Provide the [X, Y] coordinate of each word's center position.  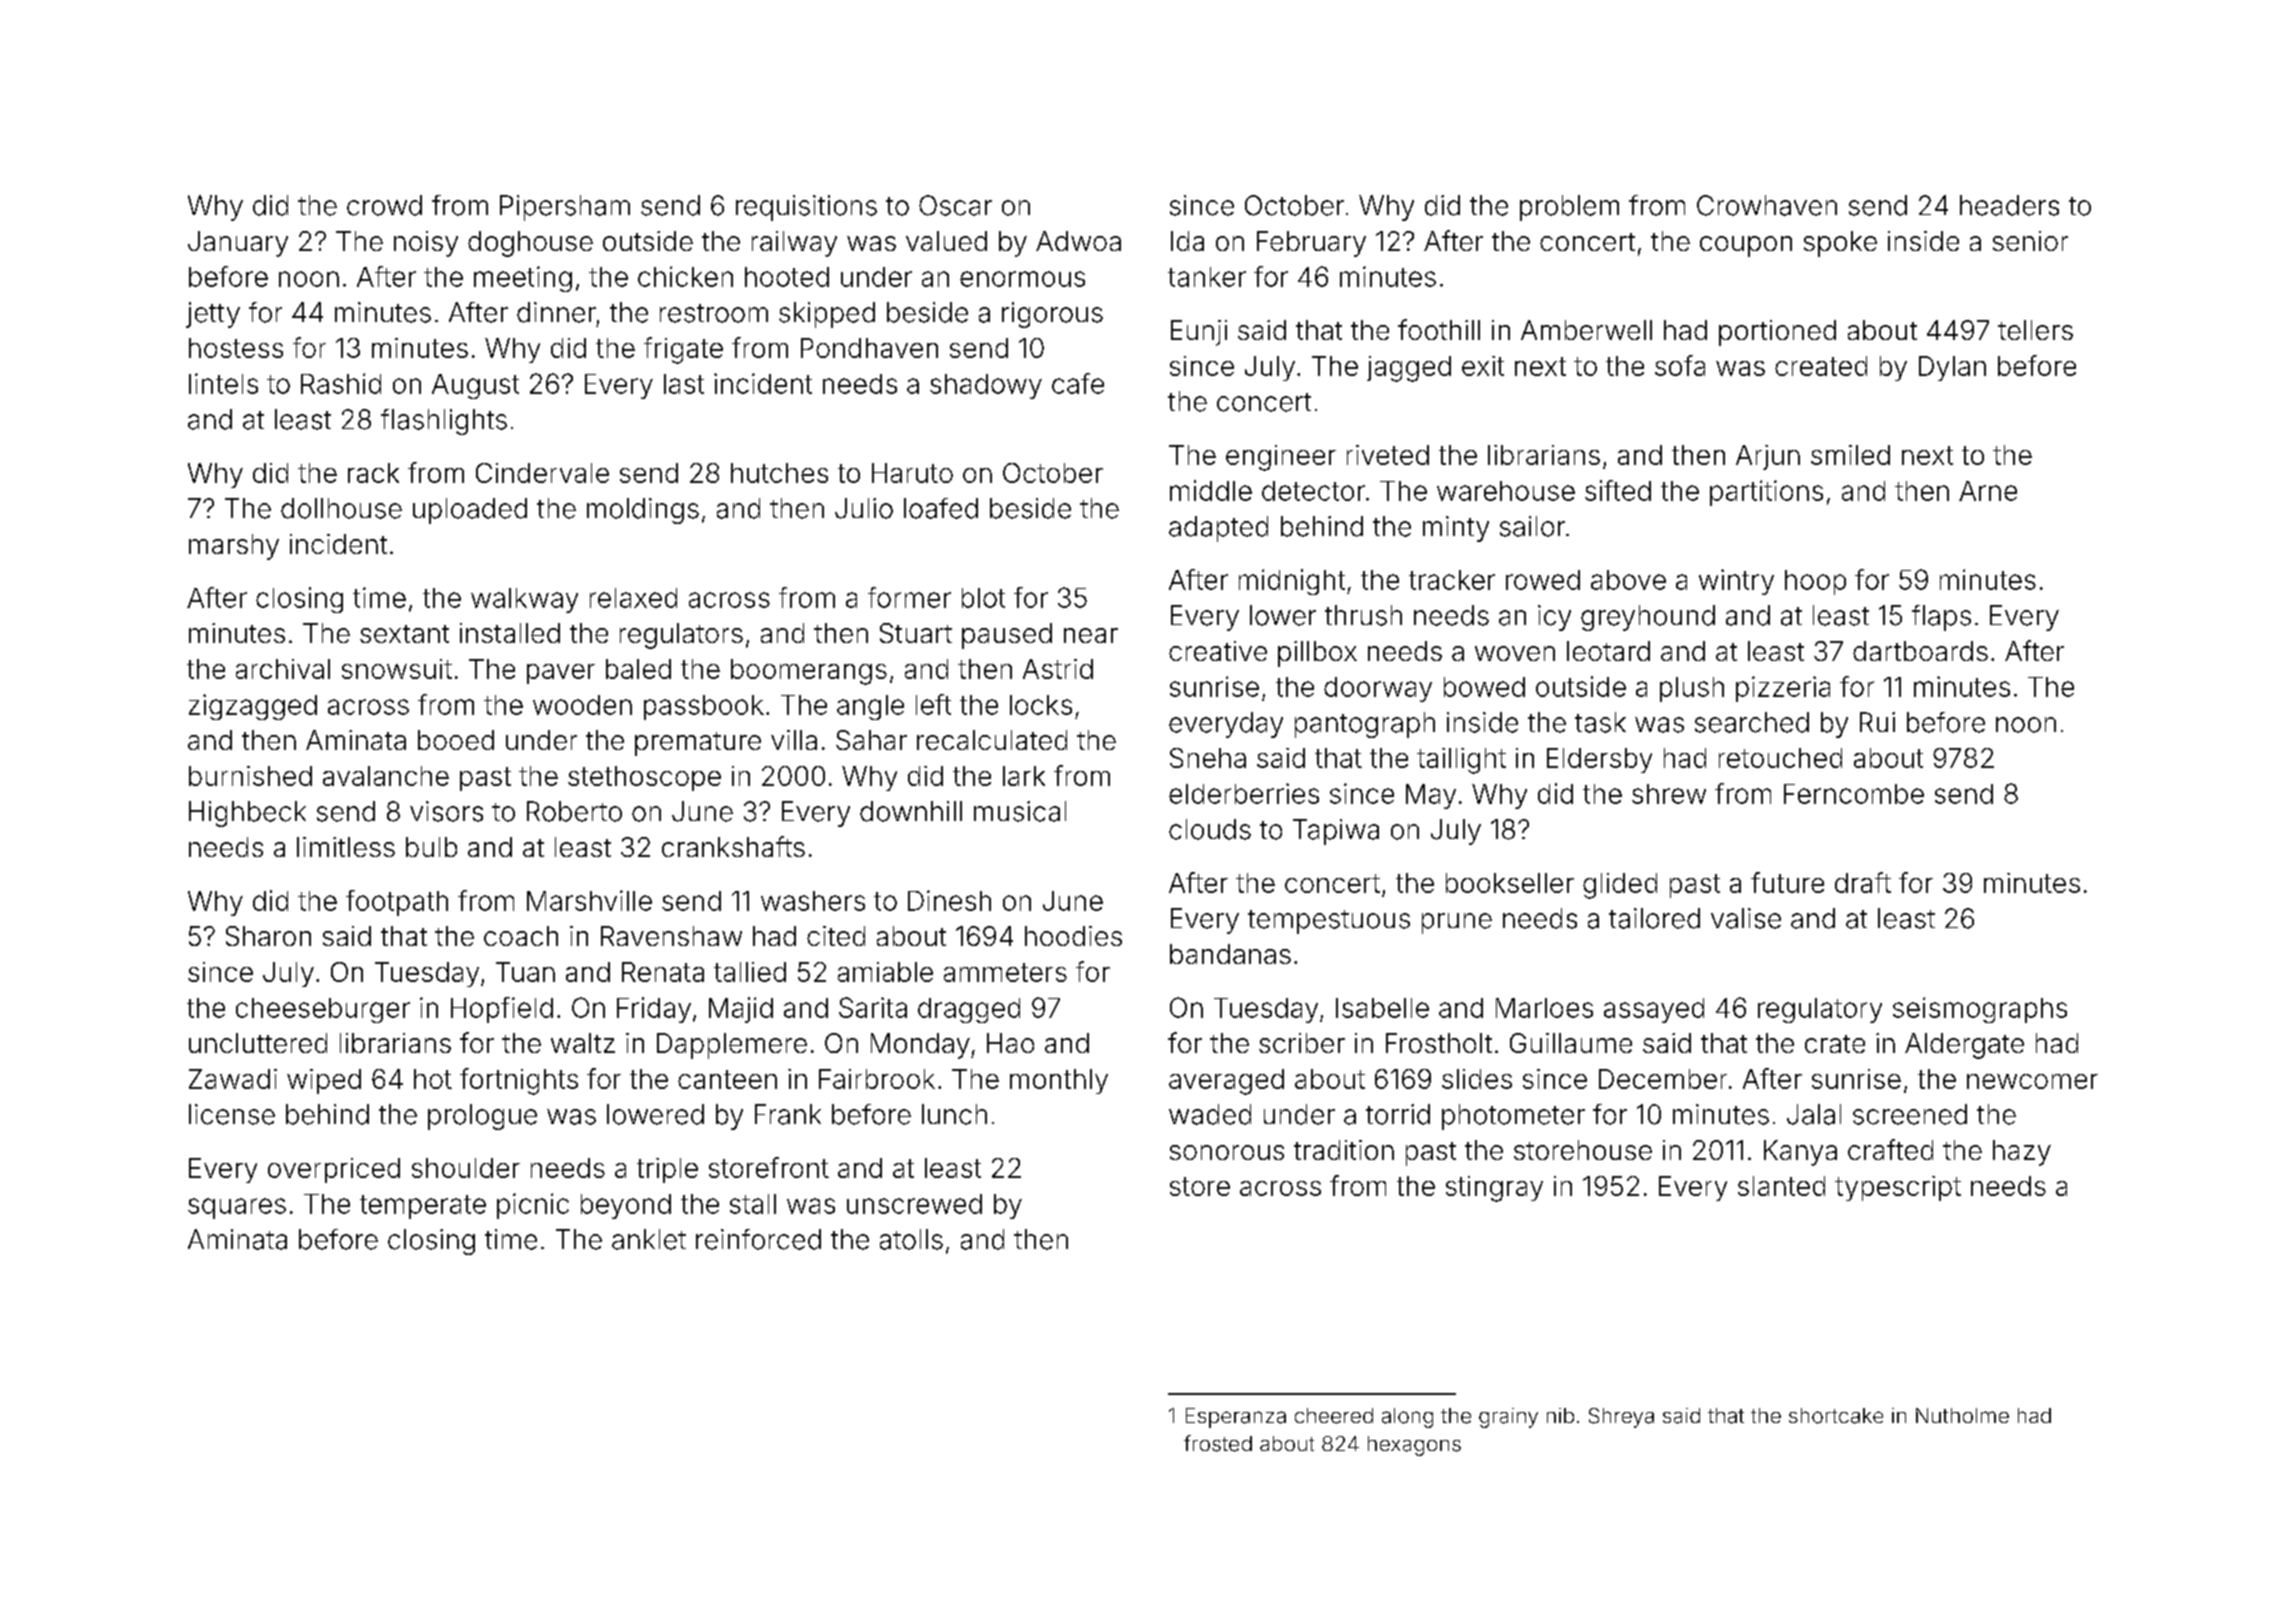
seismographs [1980, 1010]
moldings [643, 511]
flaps [1941, 618]
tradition [1344, 1150]
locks [1041, 705]
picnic [533, 1206]
